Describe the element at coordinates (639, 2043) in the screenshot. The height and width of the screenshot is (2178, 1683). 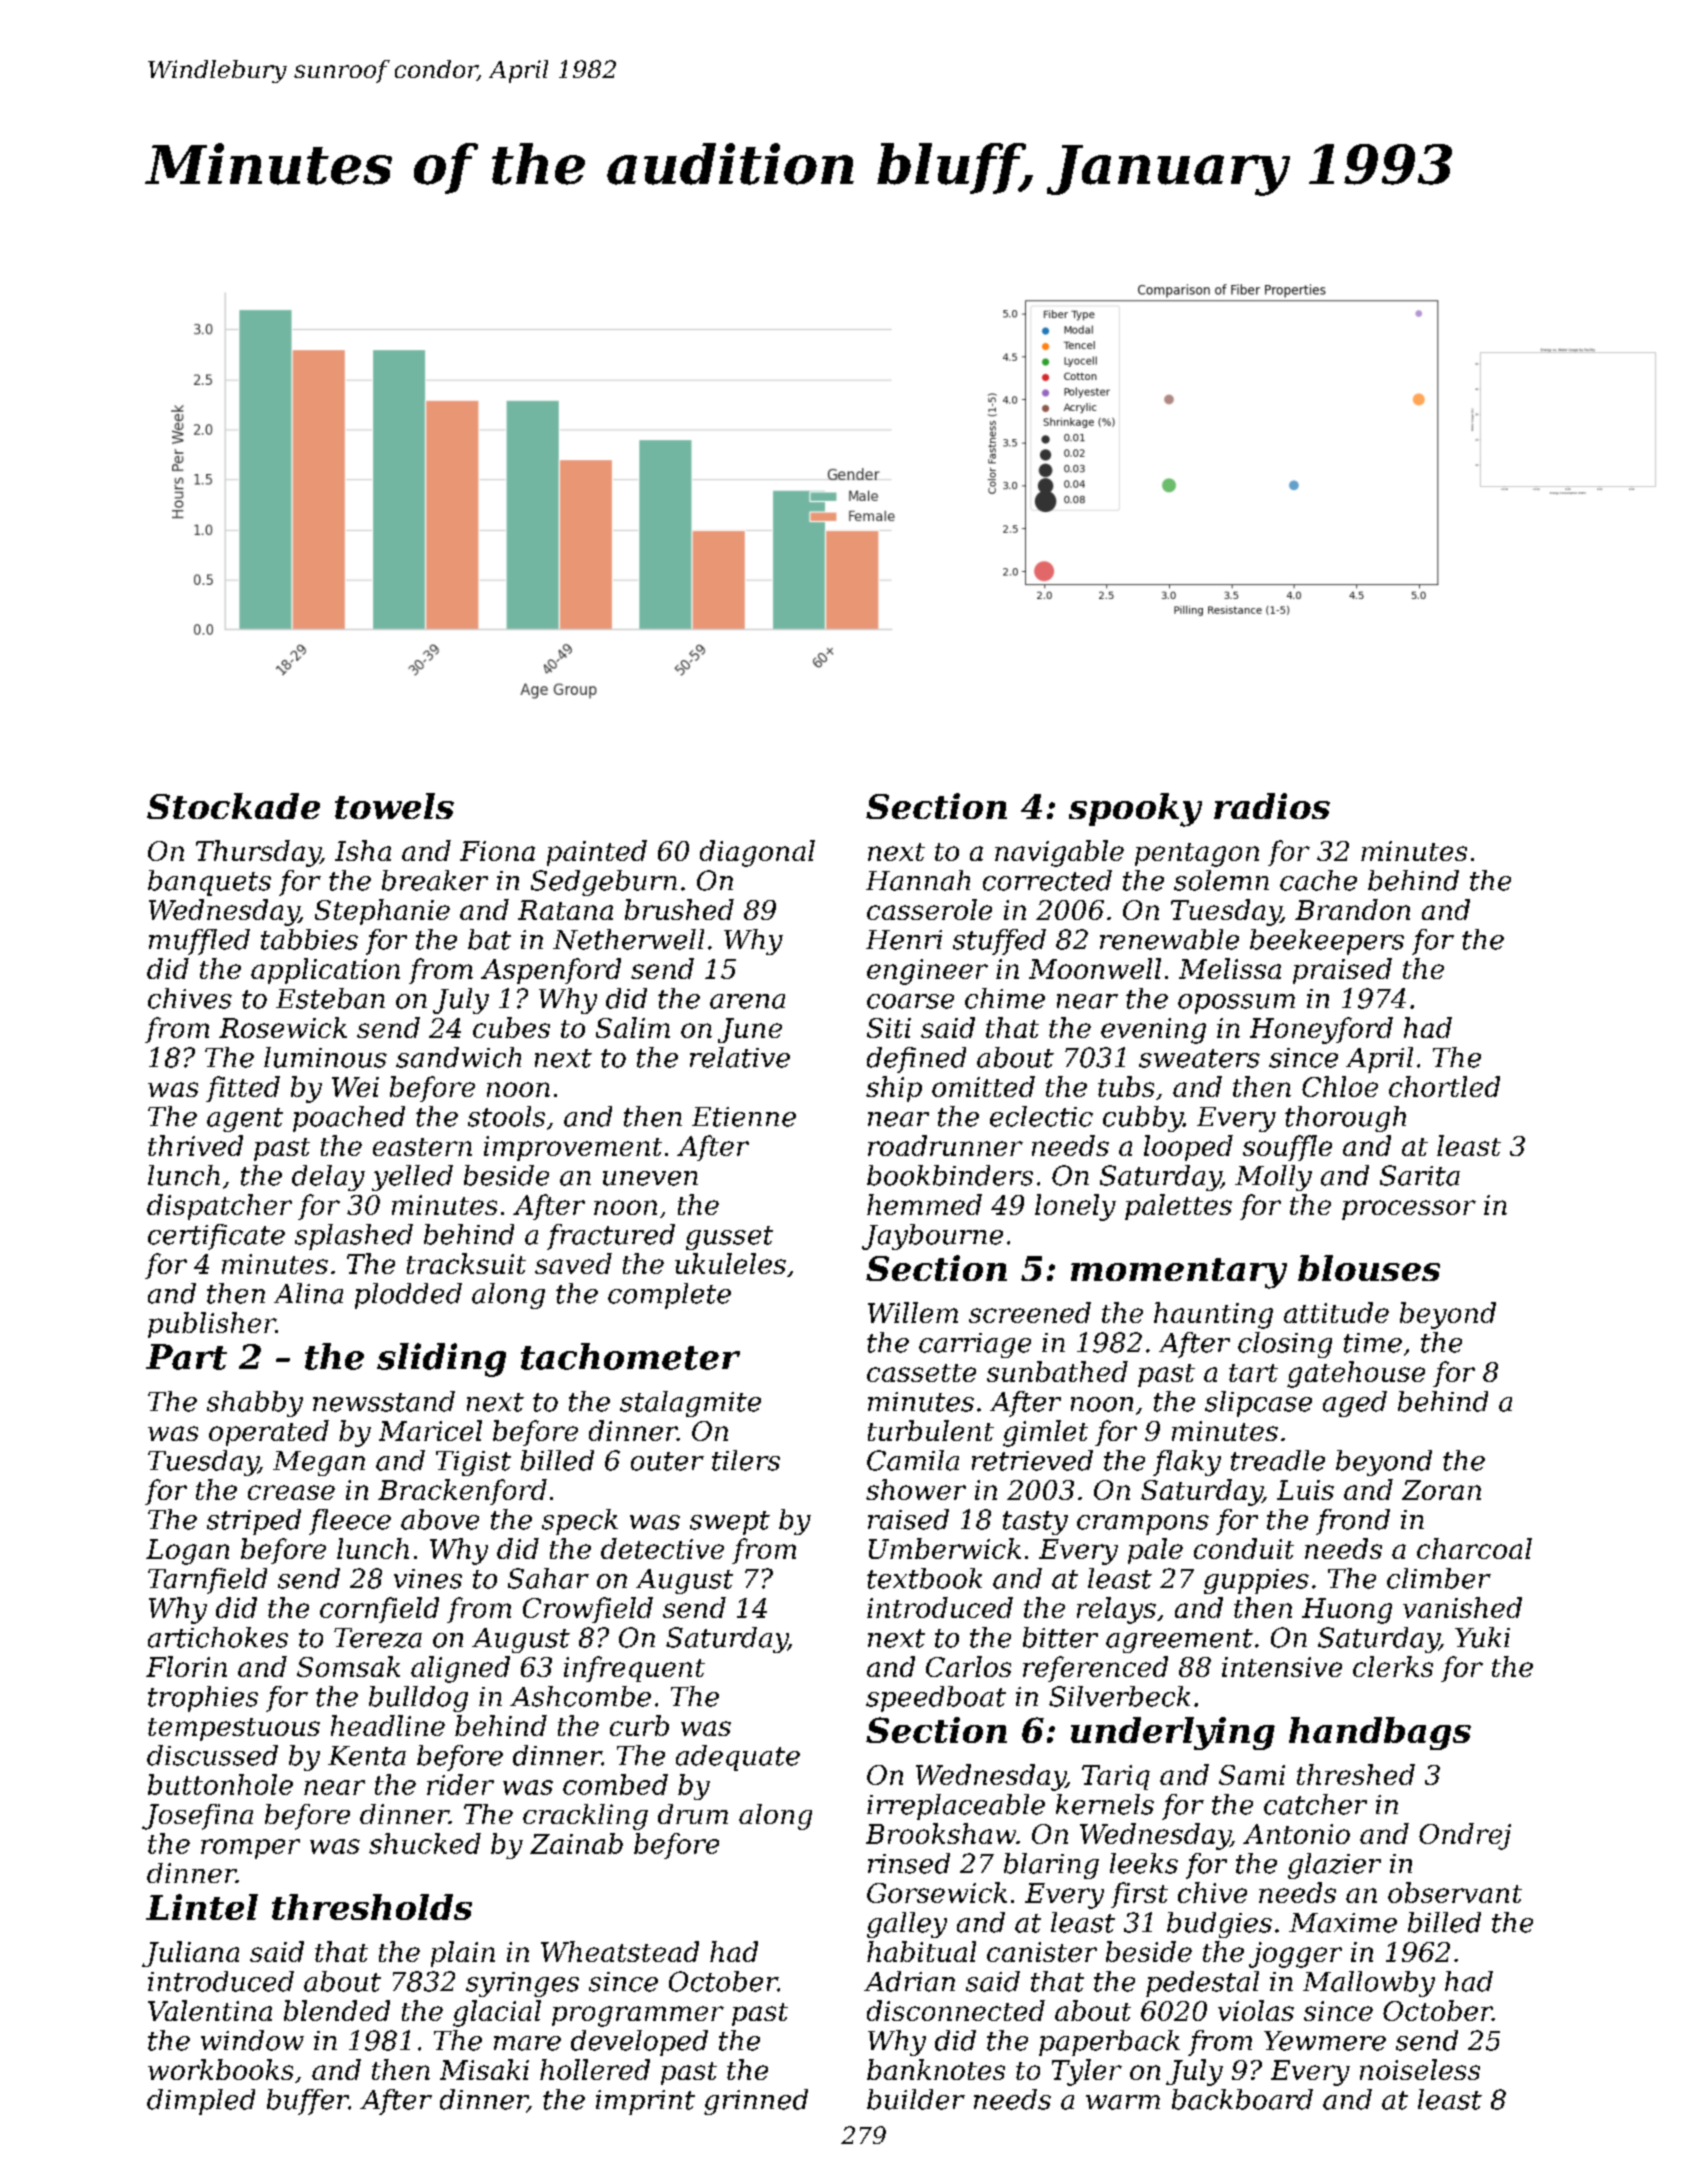
I see `developed` at that location.
